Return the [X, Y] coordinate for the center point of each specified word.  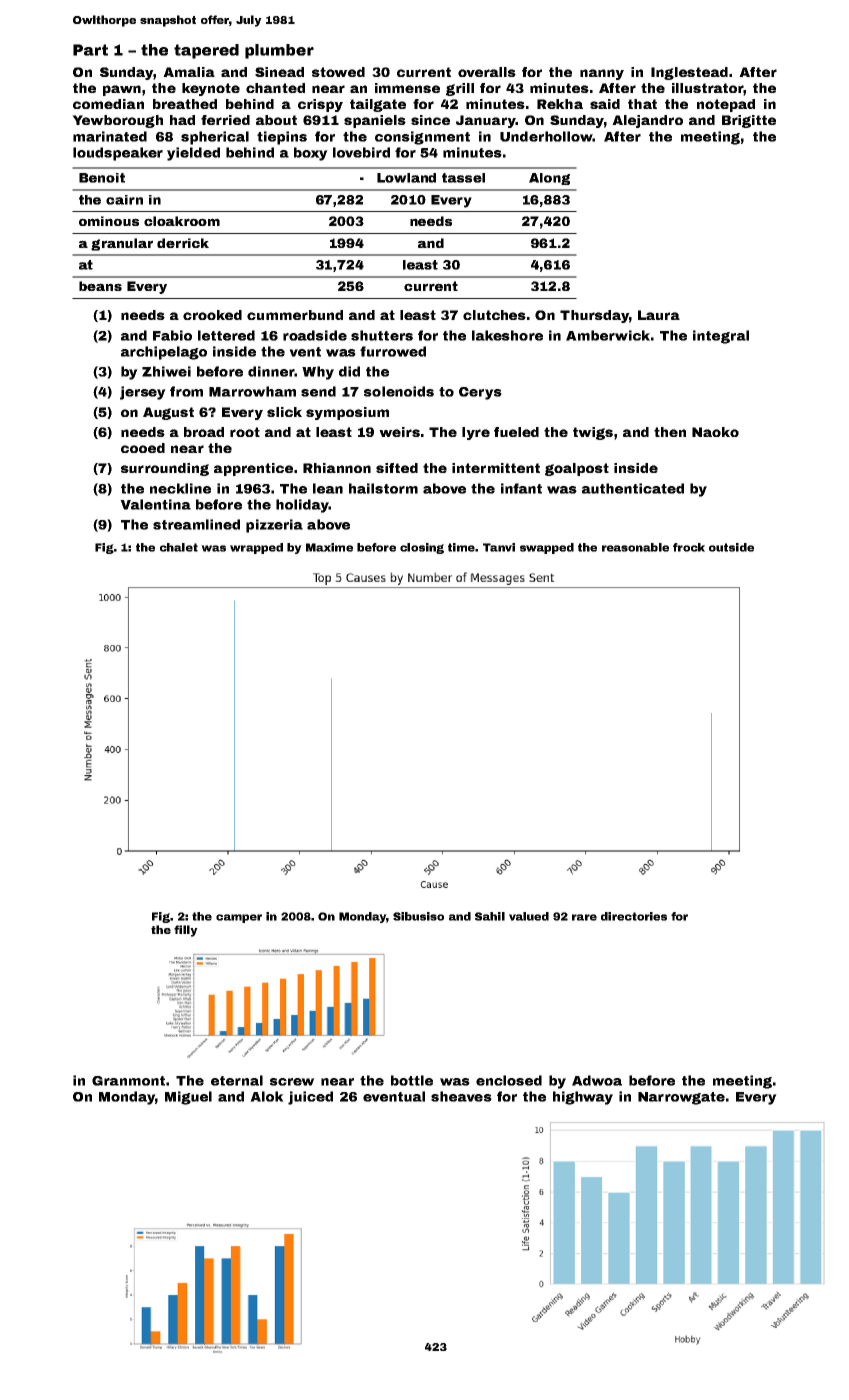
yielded [193, 154]
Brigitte [749, 121]
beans [100, 286]
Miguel [188, 1098]
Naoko [715, 432]
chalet [179, 547]
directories [634, 916]
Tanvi [499, 547]
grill [460, 89]
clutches [494, 315]
